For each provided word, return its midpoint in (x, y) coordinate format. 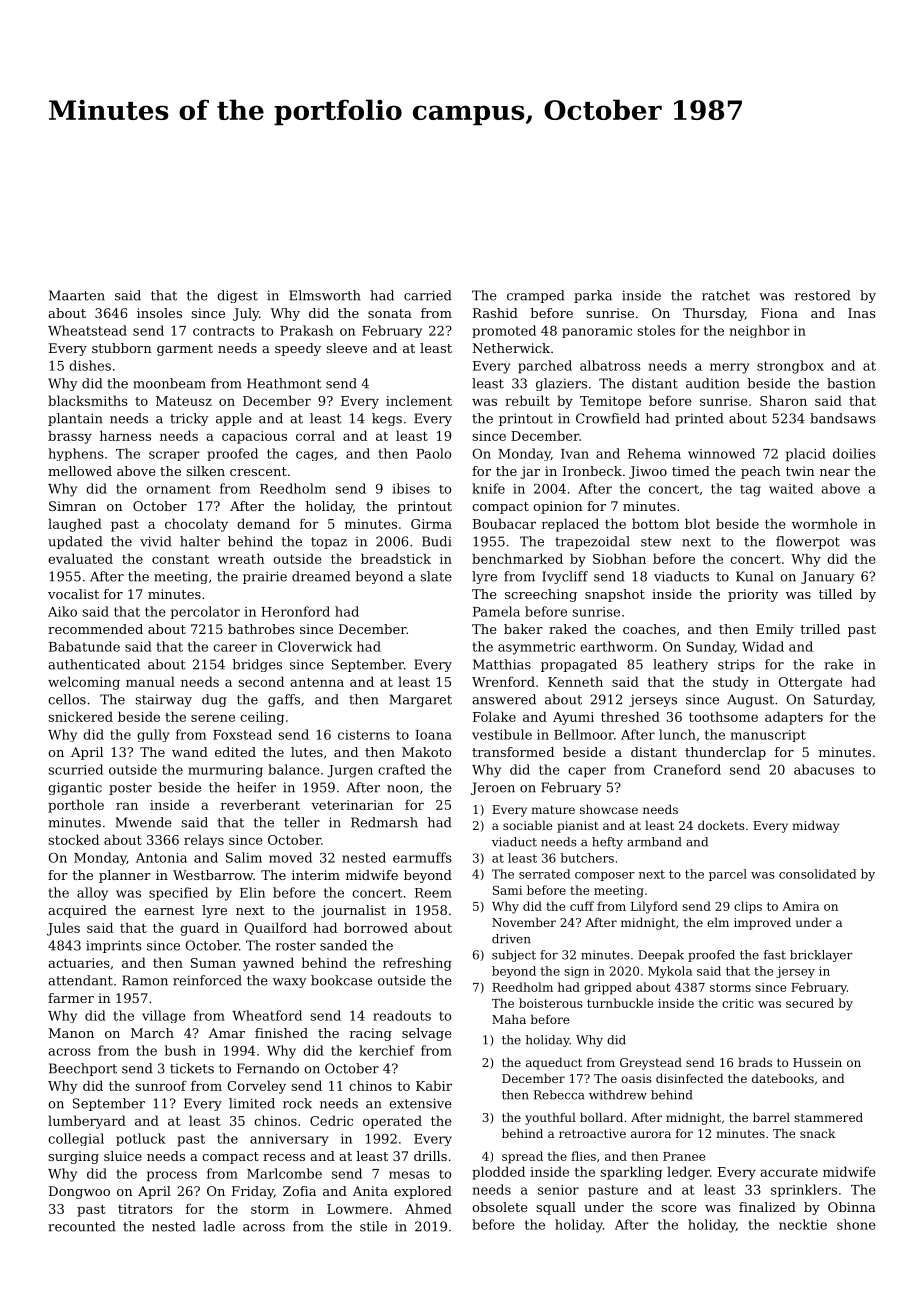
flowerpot (808, 542)
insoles (159, 313)
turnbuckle (620, 1003)
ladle (219, 1226)
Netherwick (511, 348)
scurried (75, 769)
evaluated (80, 558)
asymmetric (536, 648)
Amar (227, 1033)
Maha (509, 1019)
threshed (630, 716)
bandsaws (843, 418)
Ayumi (573, 718)
